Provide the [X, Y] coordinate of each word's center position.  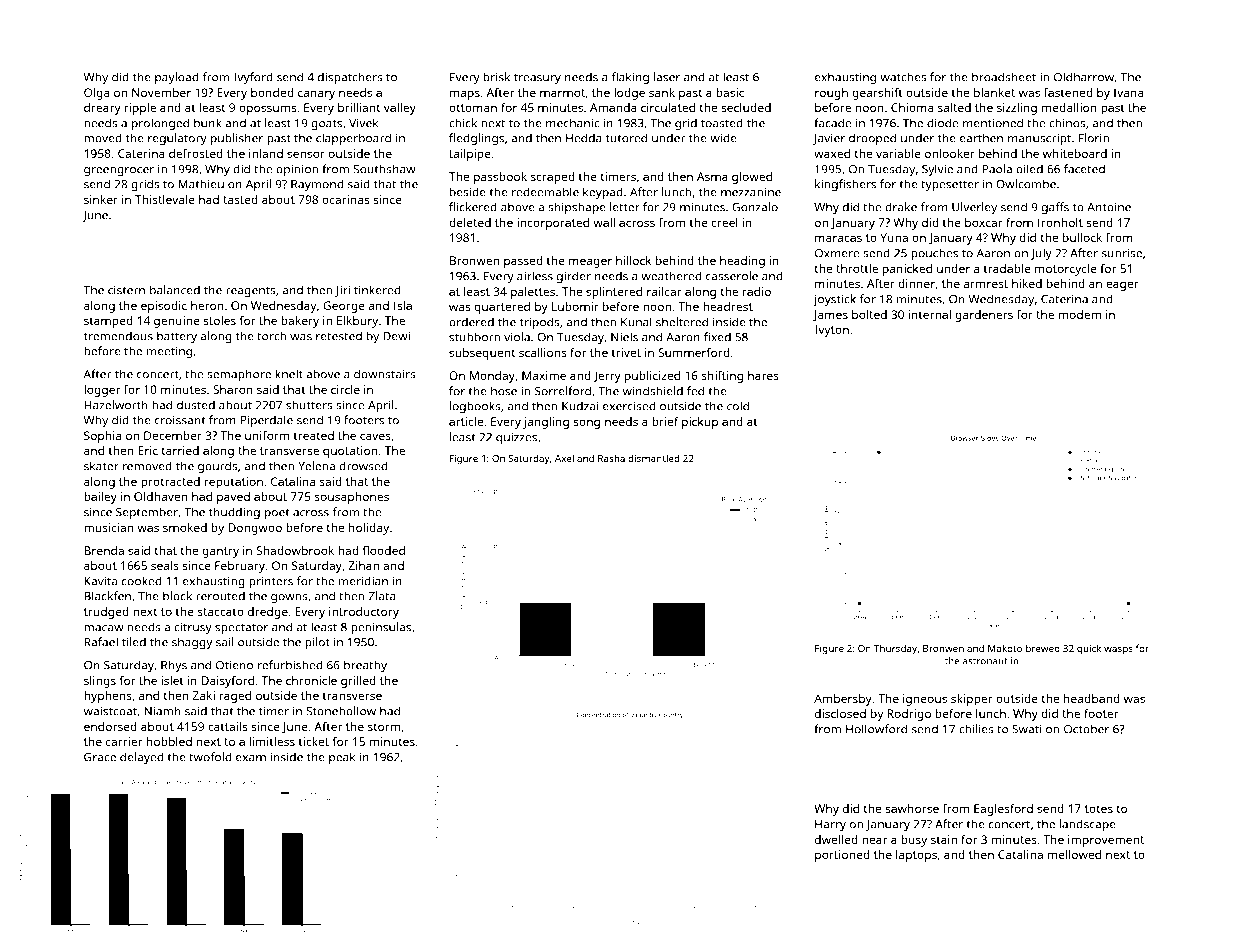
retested [339, 336]
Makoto [1005, 648]
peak [342, 758]
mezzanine [751, 192]
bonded [272, 92]
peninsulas [381, 628]
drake [901, 207]
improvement [1106, 841]
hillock [633, 260]
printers [271, 582]
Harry [830, 826]
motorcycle [1066, 270]
